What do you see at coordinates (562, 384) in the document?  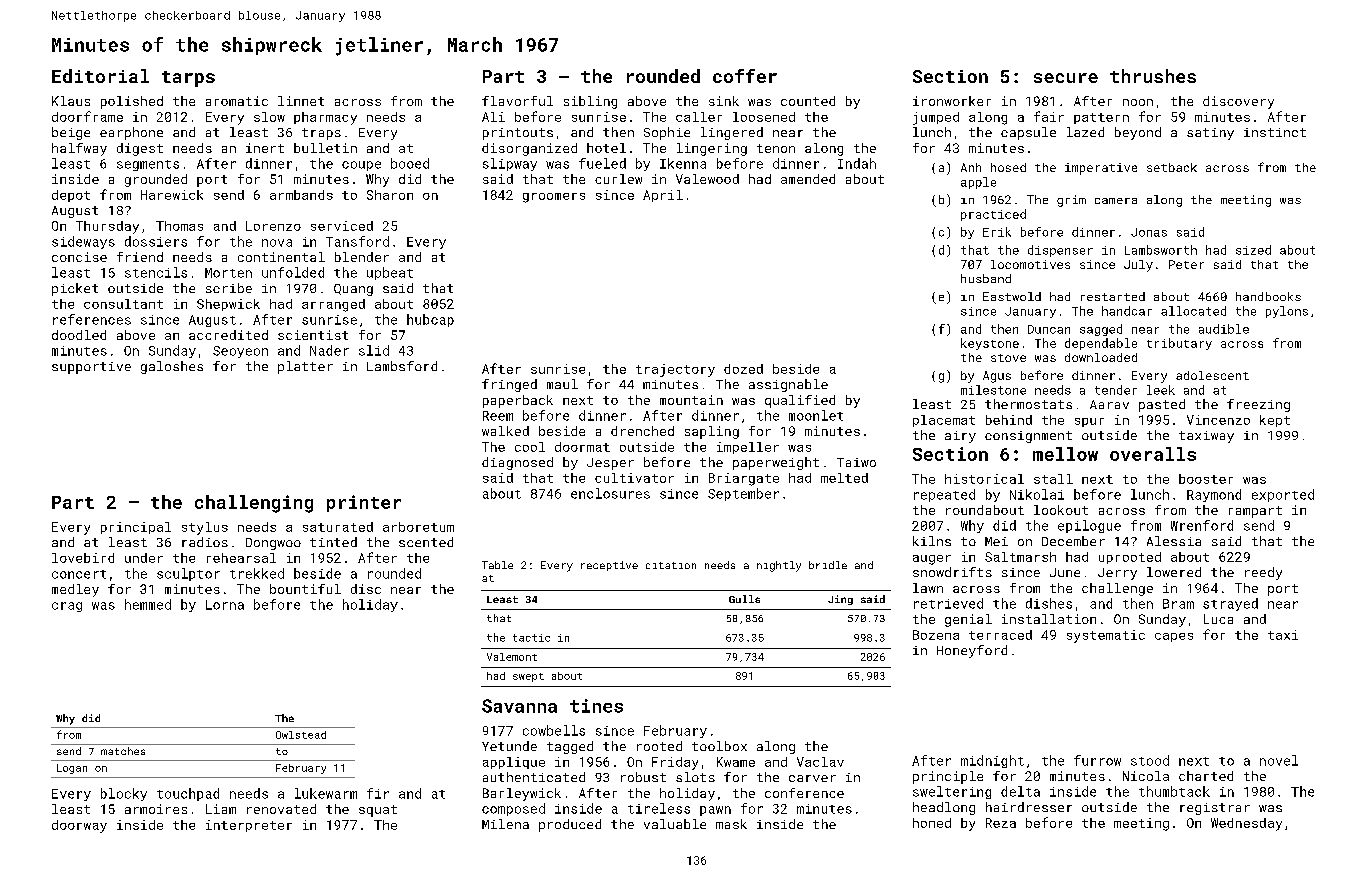 I see `maul` at bounding box center [562, 384].
